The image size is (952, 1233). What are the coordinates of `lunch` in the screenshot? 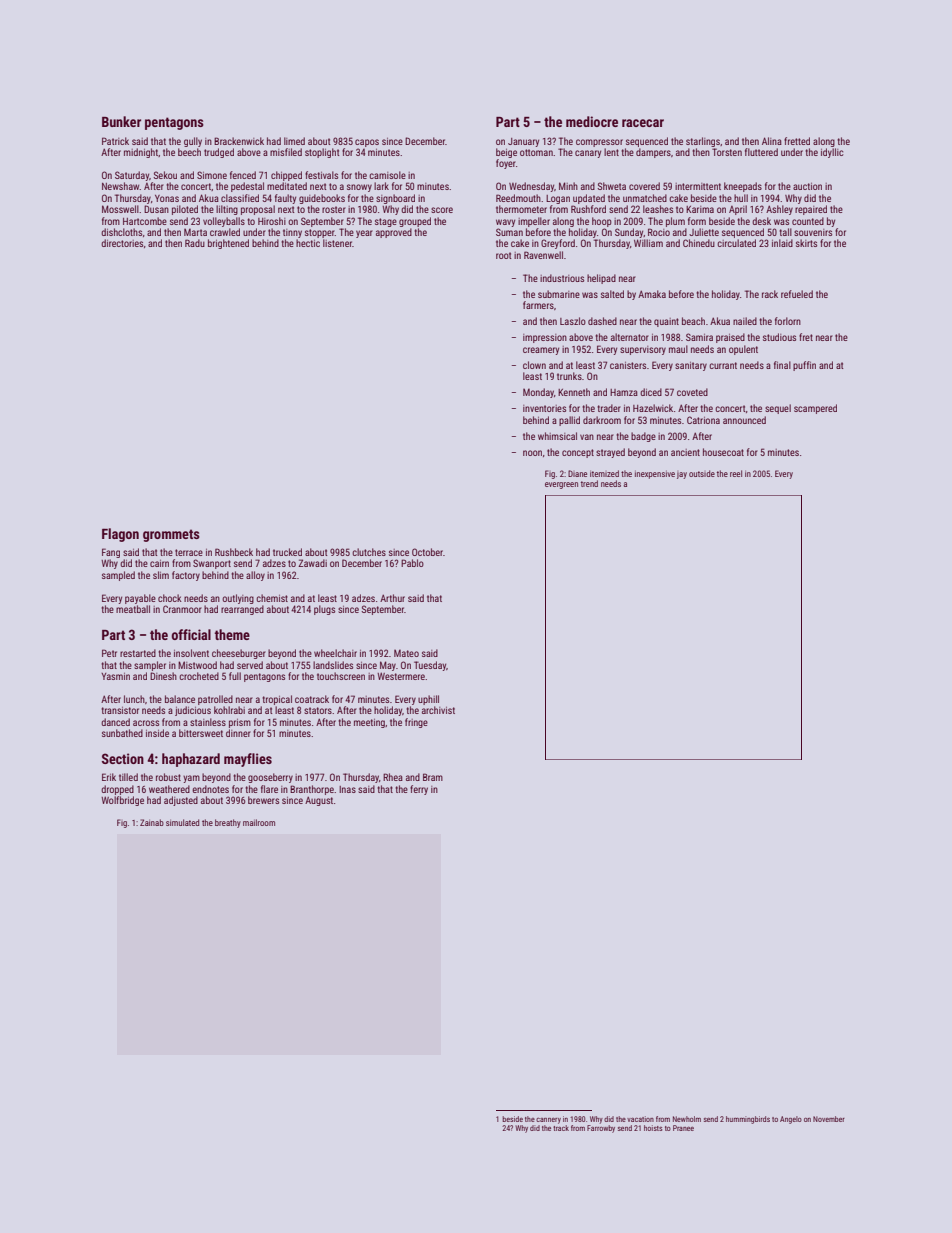 It's located at (134, 699).
